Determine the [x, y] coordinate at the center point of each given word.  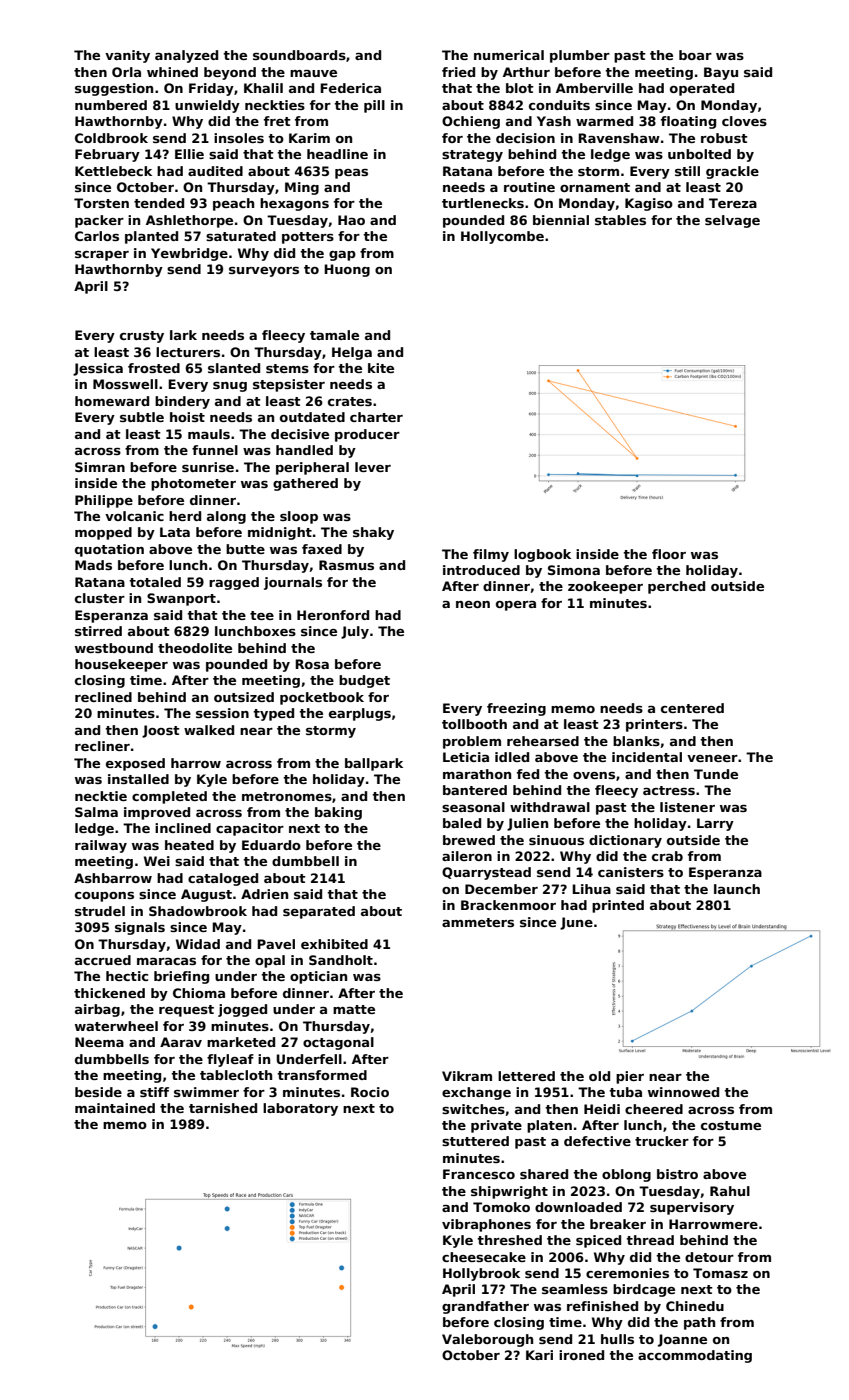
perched [676, 587]
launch [737, 889]
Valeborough [487, 1340]
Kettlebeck [113, 171]
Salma [96, 812]
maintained [115, 1108]
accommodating [695, 1356]
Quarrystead [486, 873]
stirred [98, 631]
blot [520, 88]
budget [364, 681]
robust [724, 138]
